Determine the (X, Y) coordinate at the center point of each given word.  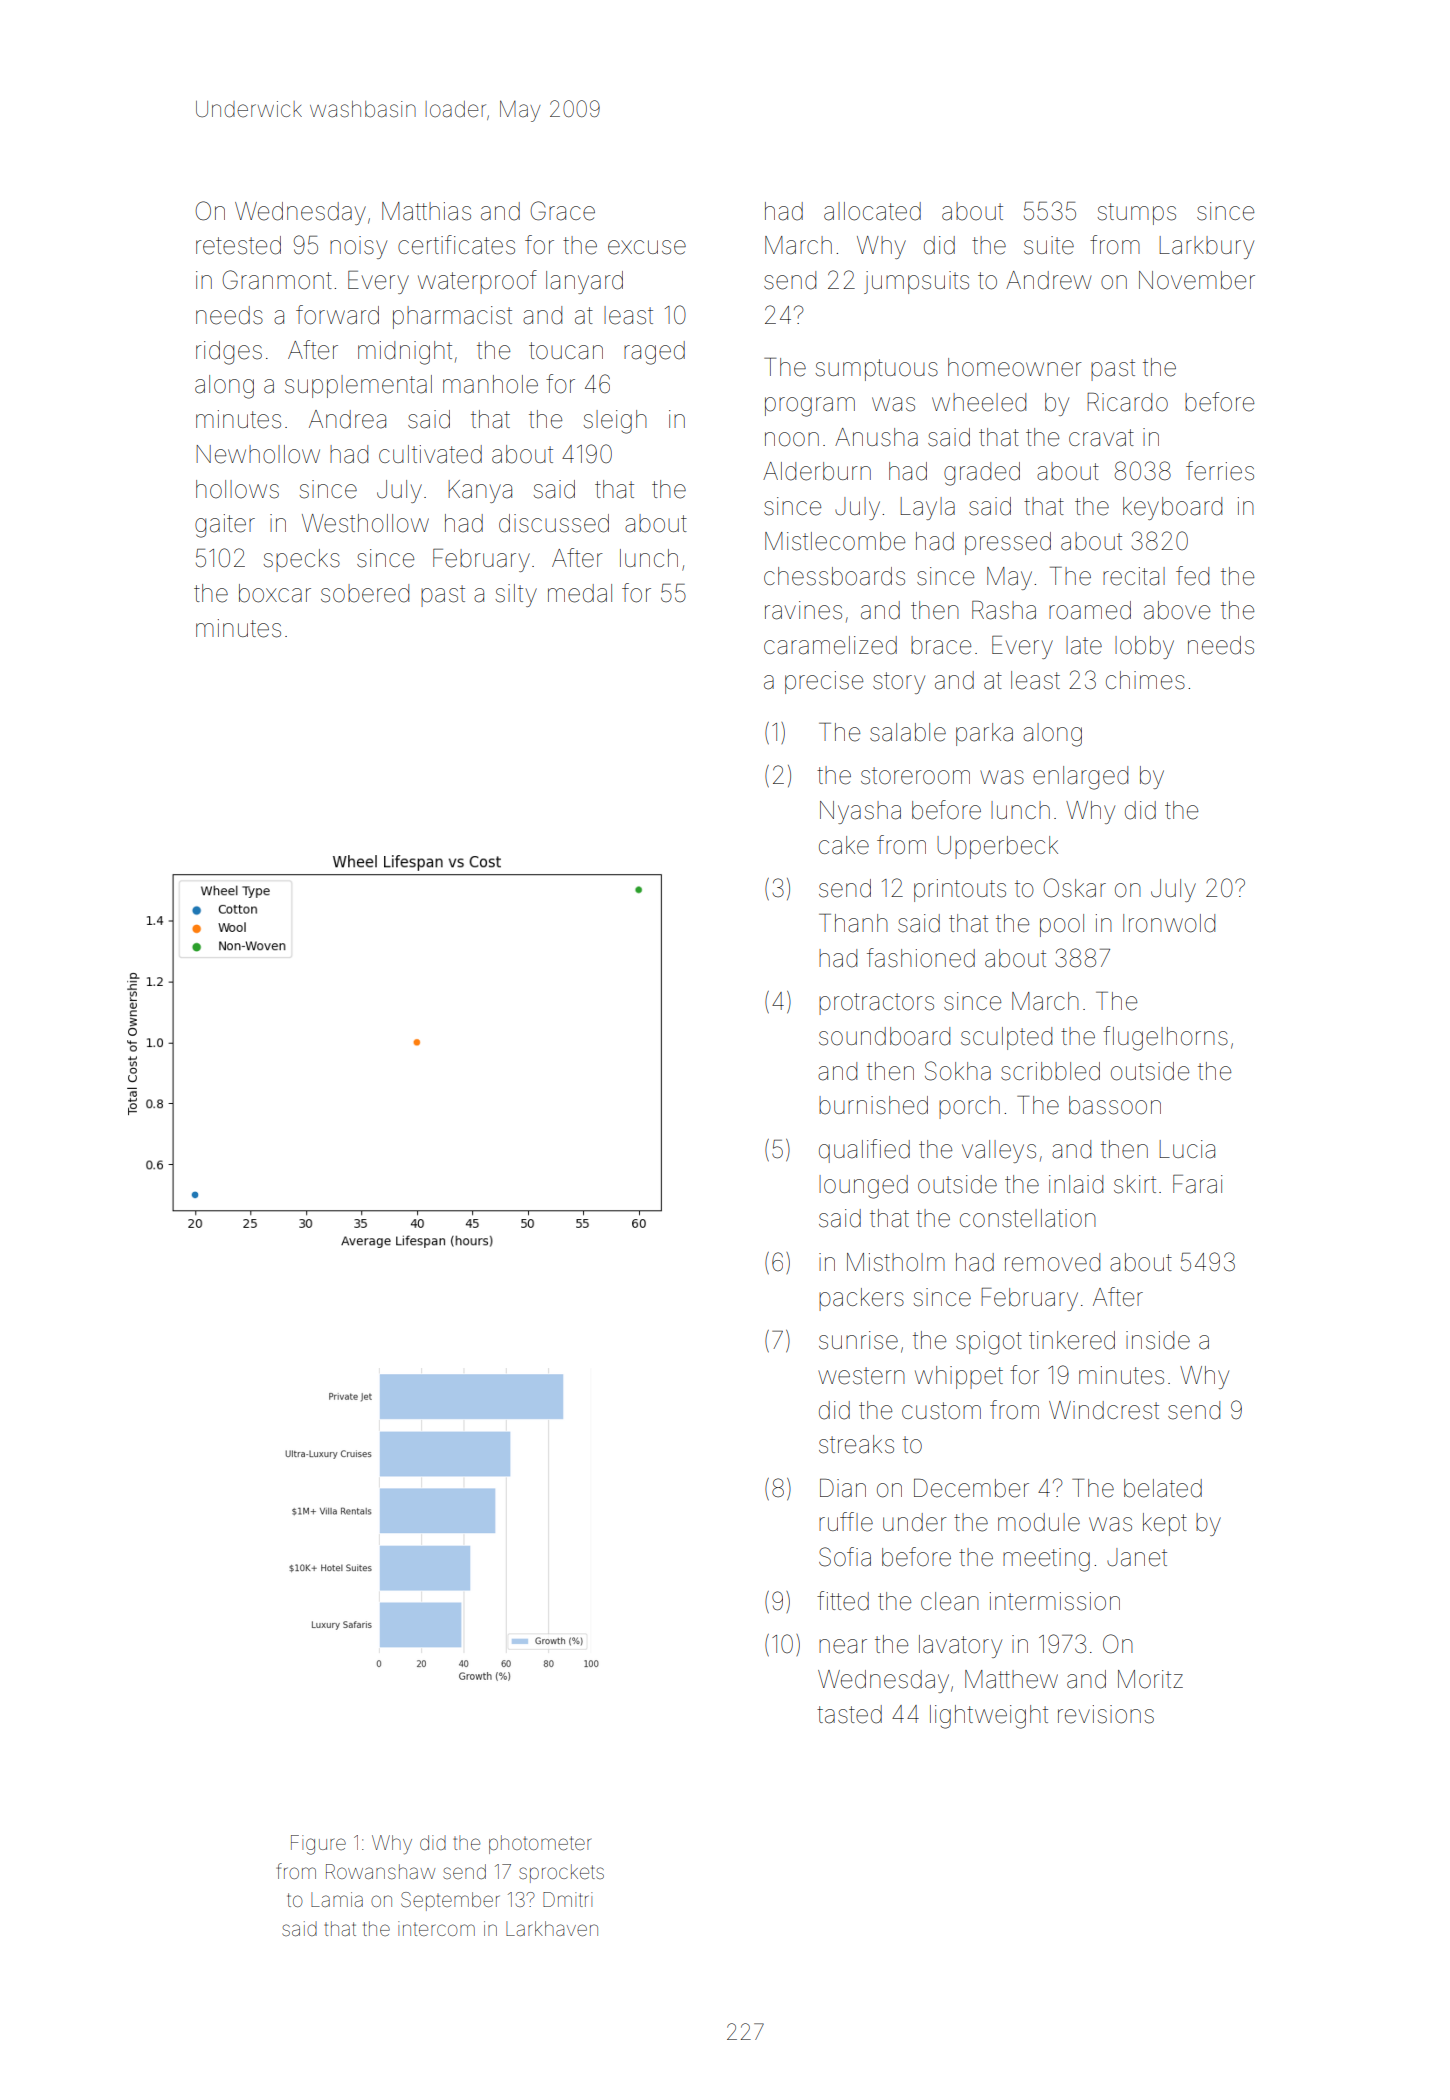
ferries (1220, 471)
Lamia (337, 1899)
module (1039, 1522)
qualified (864, 1151)
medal (580, 593)
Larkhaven (552, 1928)
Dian (843, 1488)
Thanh (853, 923)
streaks (856, 1444)
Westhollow (365, 523)
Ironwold (1169, 923)
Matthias (426, 211)
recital (1134, 576)
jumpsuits (916, 282)
